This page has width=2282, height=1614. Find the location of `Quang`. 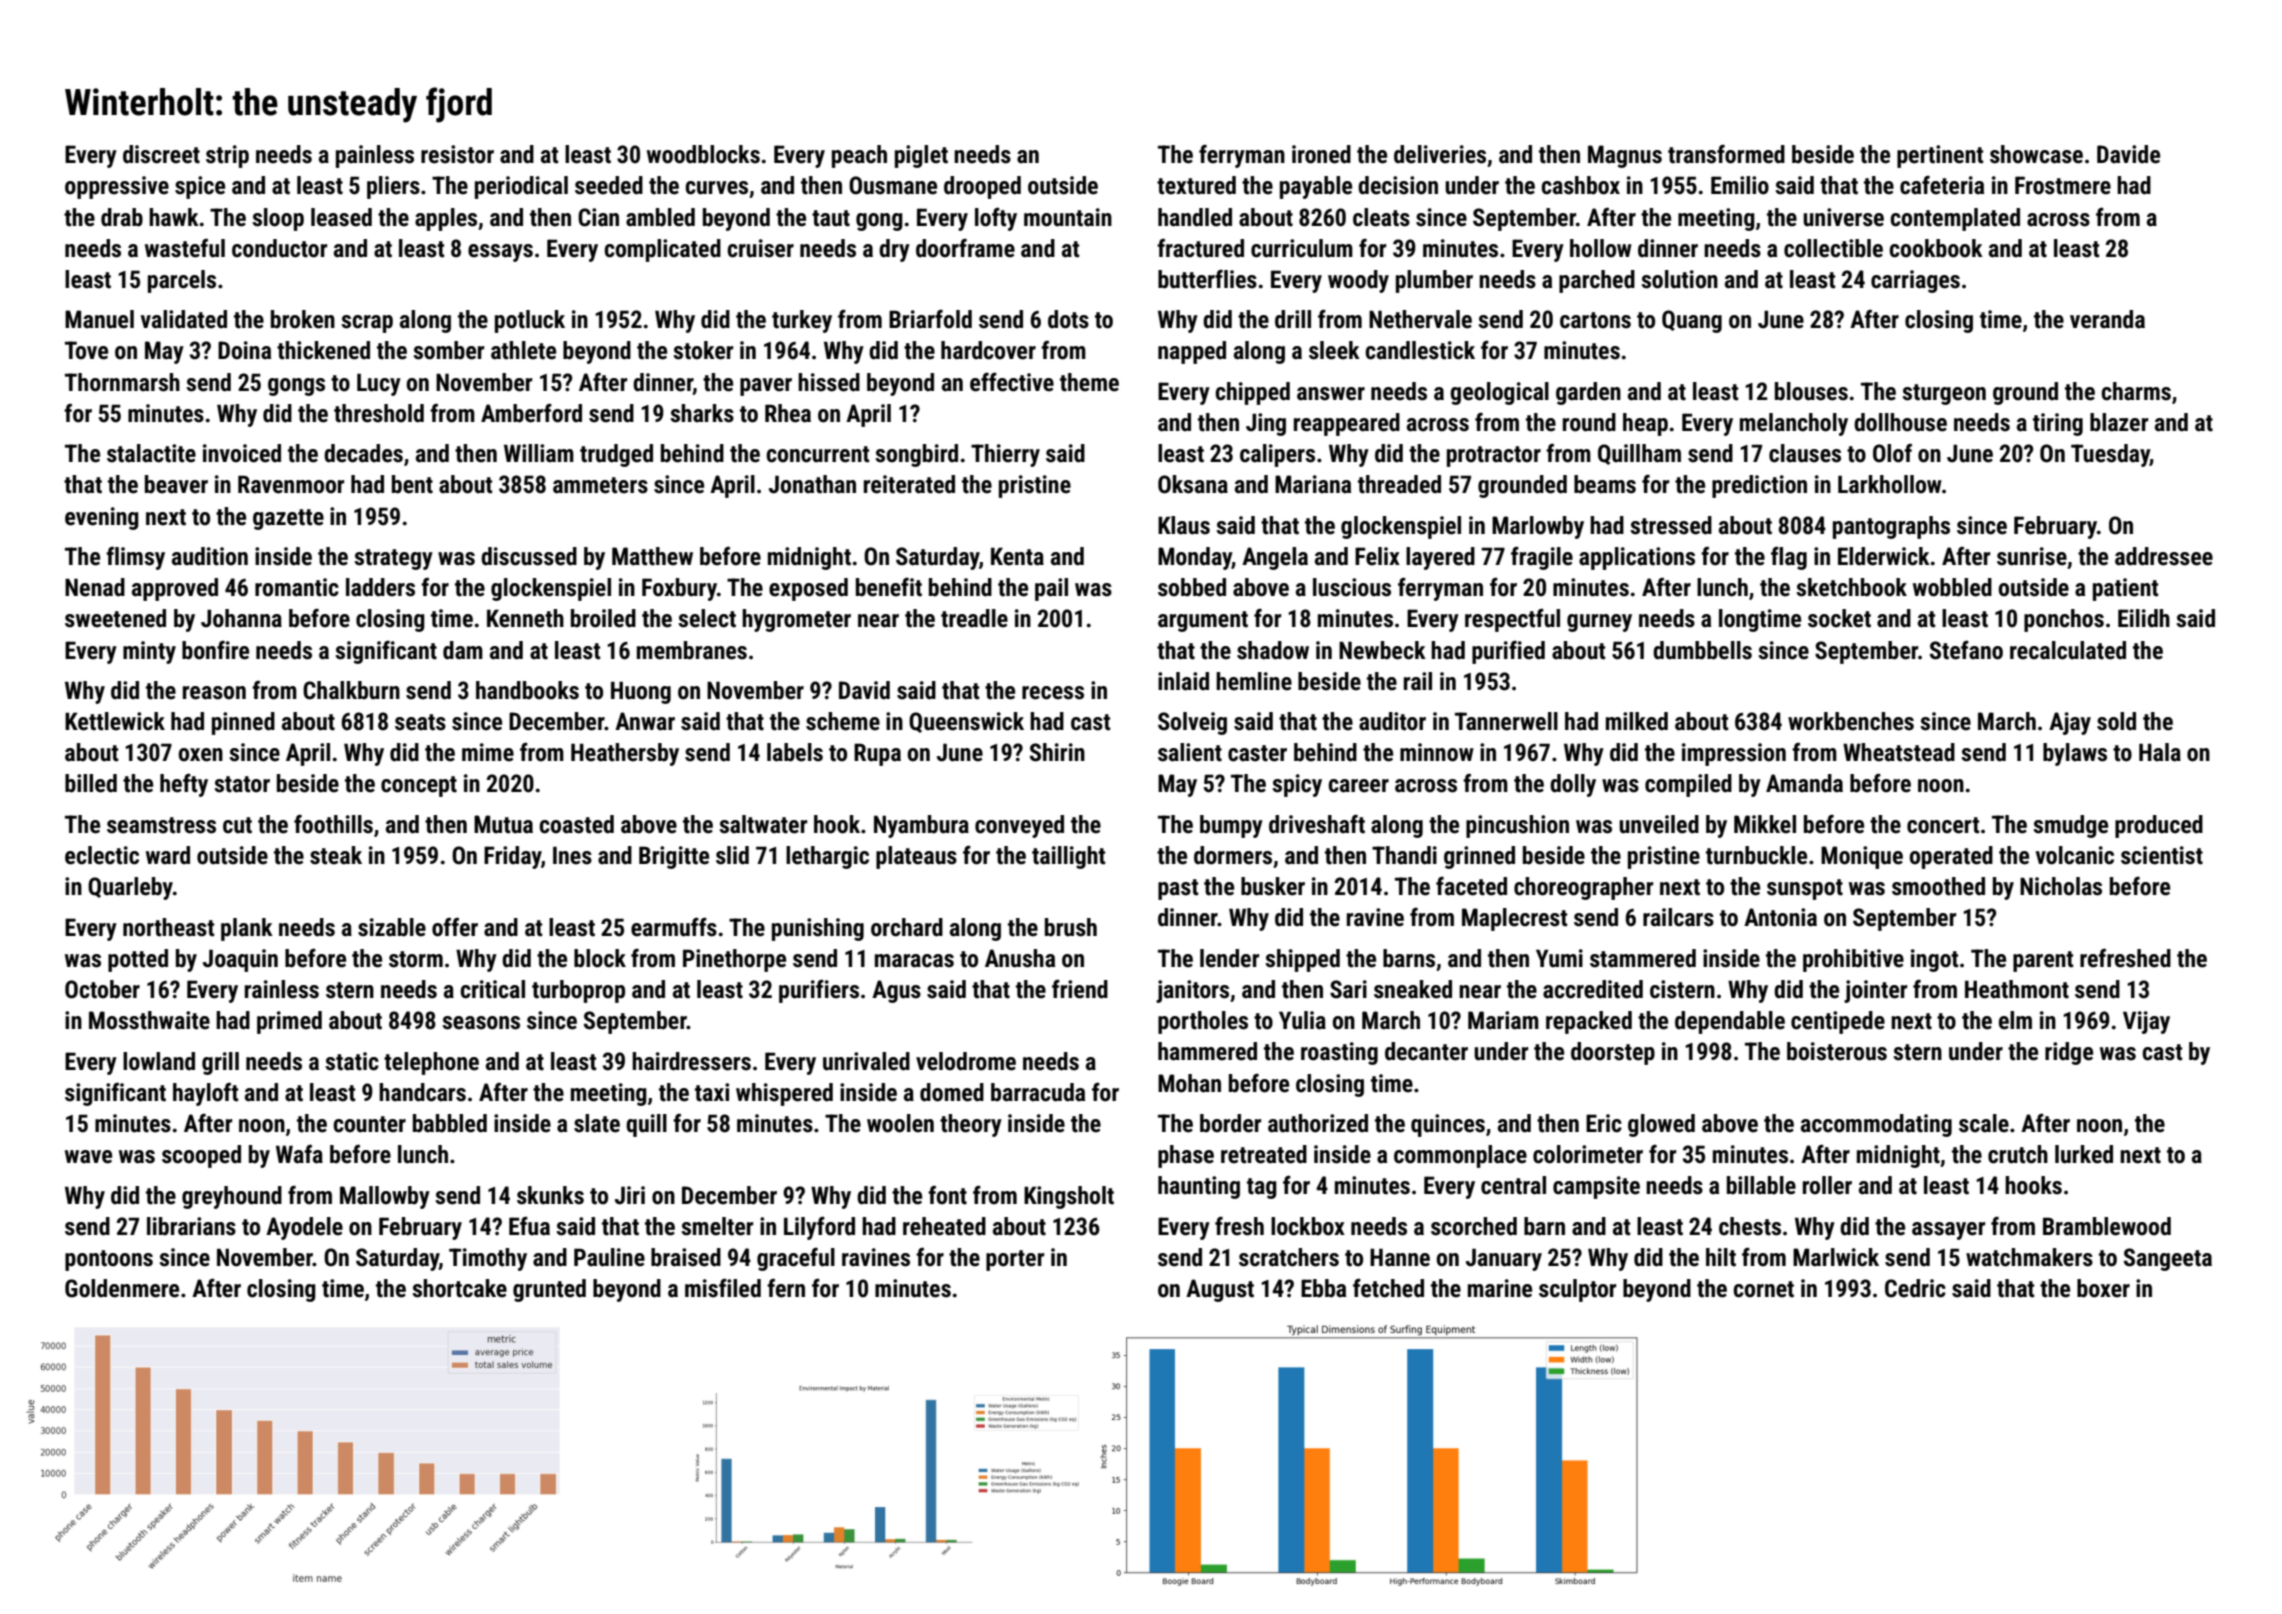

Quang is located at coordinates (1692, 321).
